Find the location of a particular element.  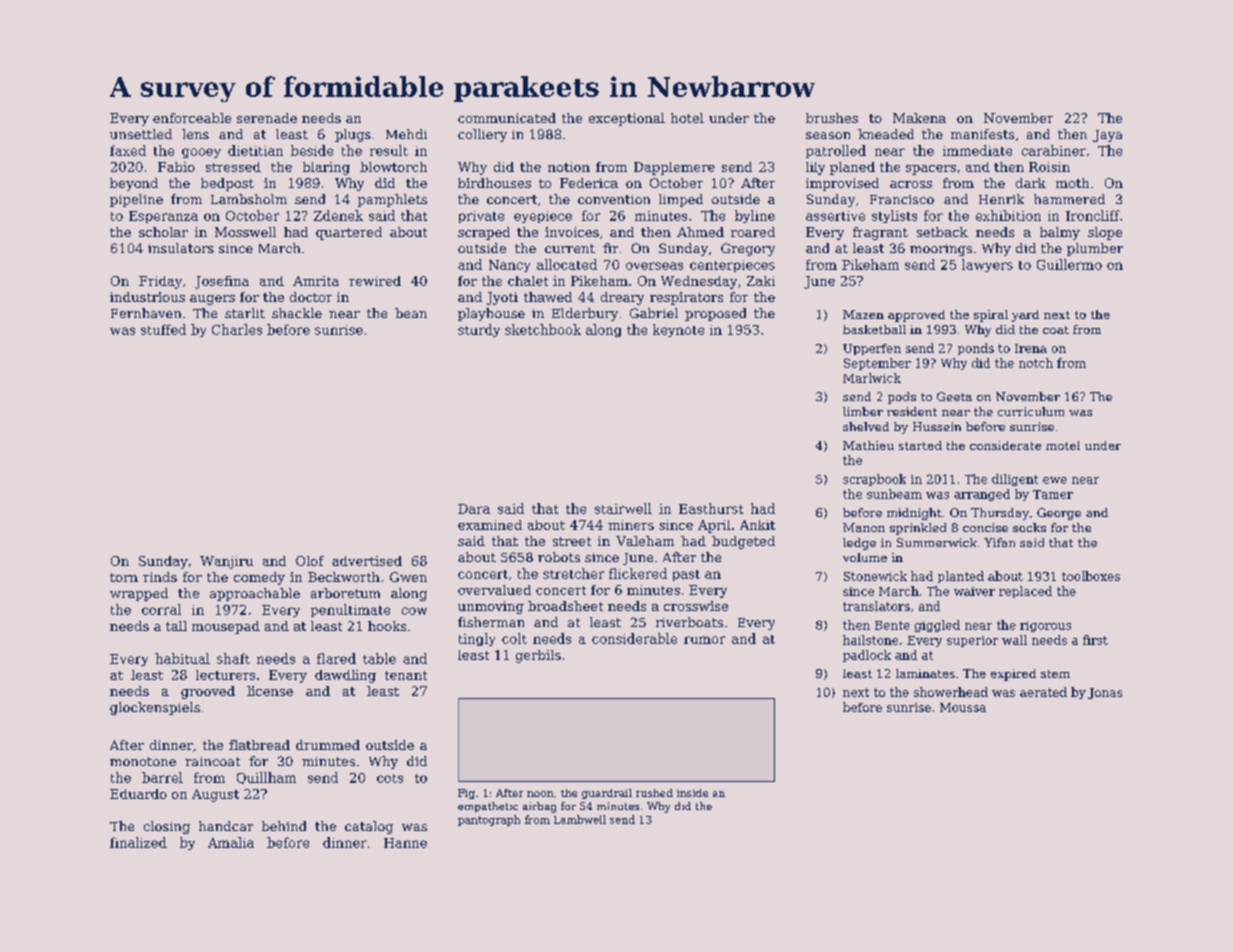

dark is located at coordinates (1031, 183).
